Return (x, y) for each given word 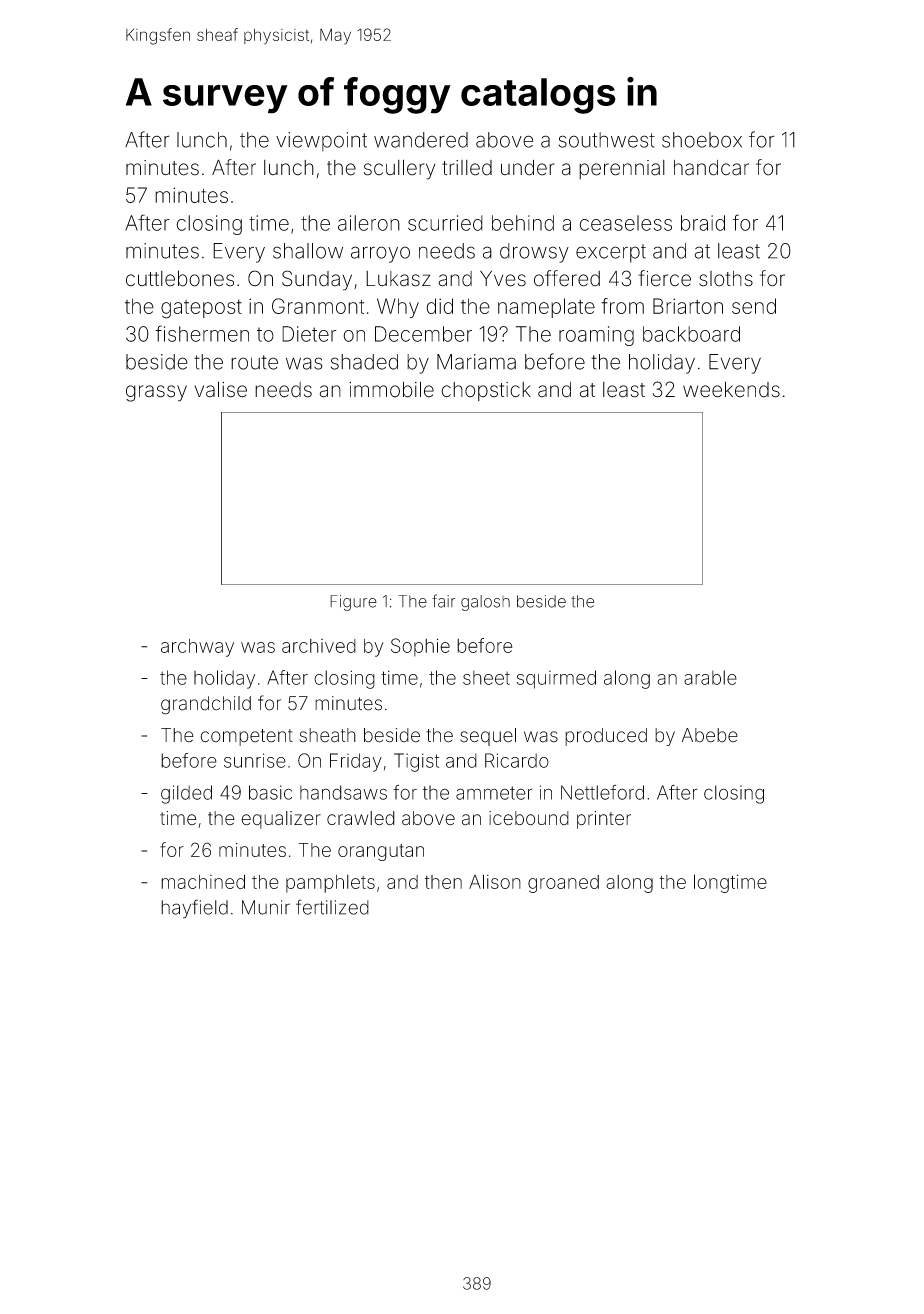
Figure (353, 603)
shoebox (702, 140)
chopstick (486, 391)
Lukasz (398, 279)
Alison (495, 881)
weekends (731, 390)
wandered (421, 140)
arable (710, 677)
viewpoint (321, 142)
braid (703, 223)
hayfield (194, 909)
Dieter (309, 334)
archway (197, 648)
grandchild (206, 705)
